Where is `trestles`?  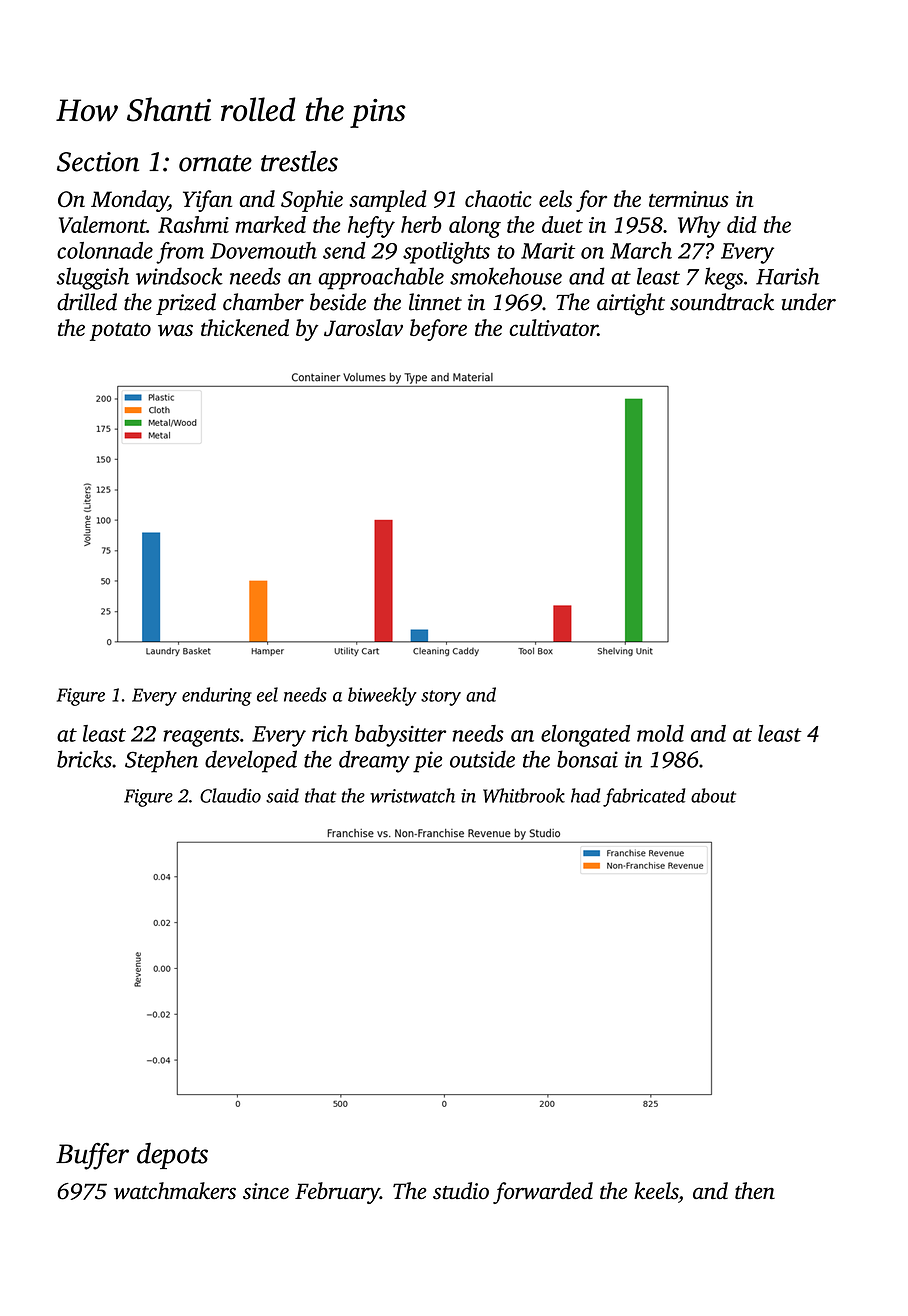
trestles is located at coordinates (299, 161).
